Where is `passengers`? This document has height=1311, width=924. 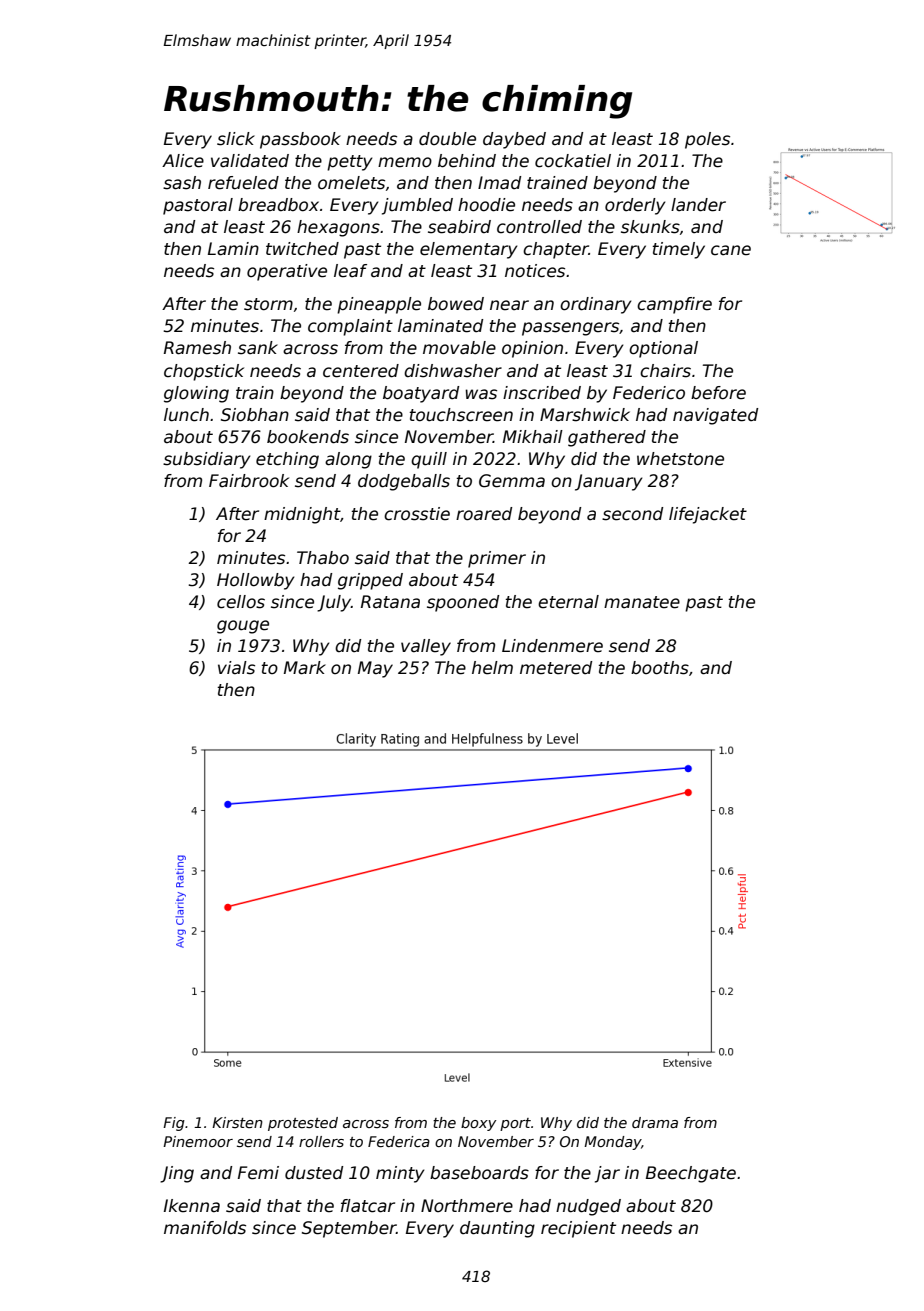
passengers is located at coordinates (571, 329).
